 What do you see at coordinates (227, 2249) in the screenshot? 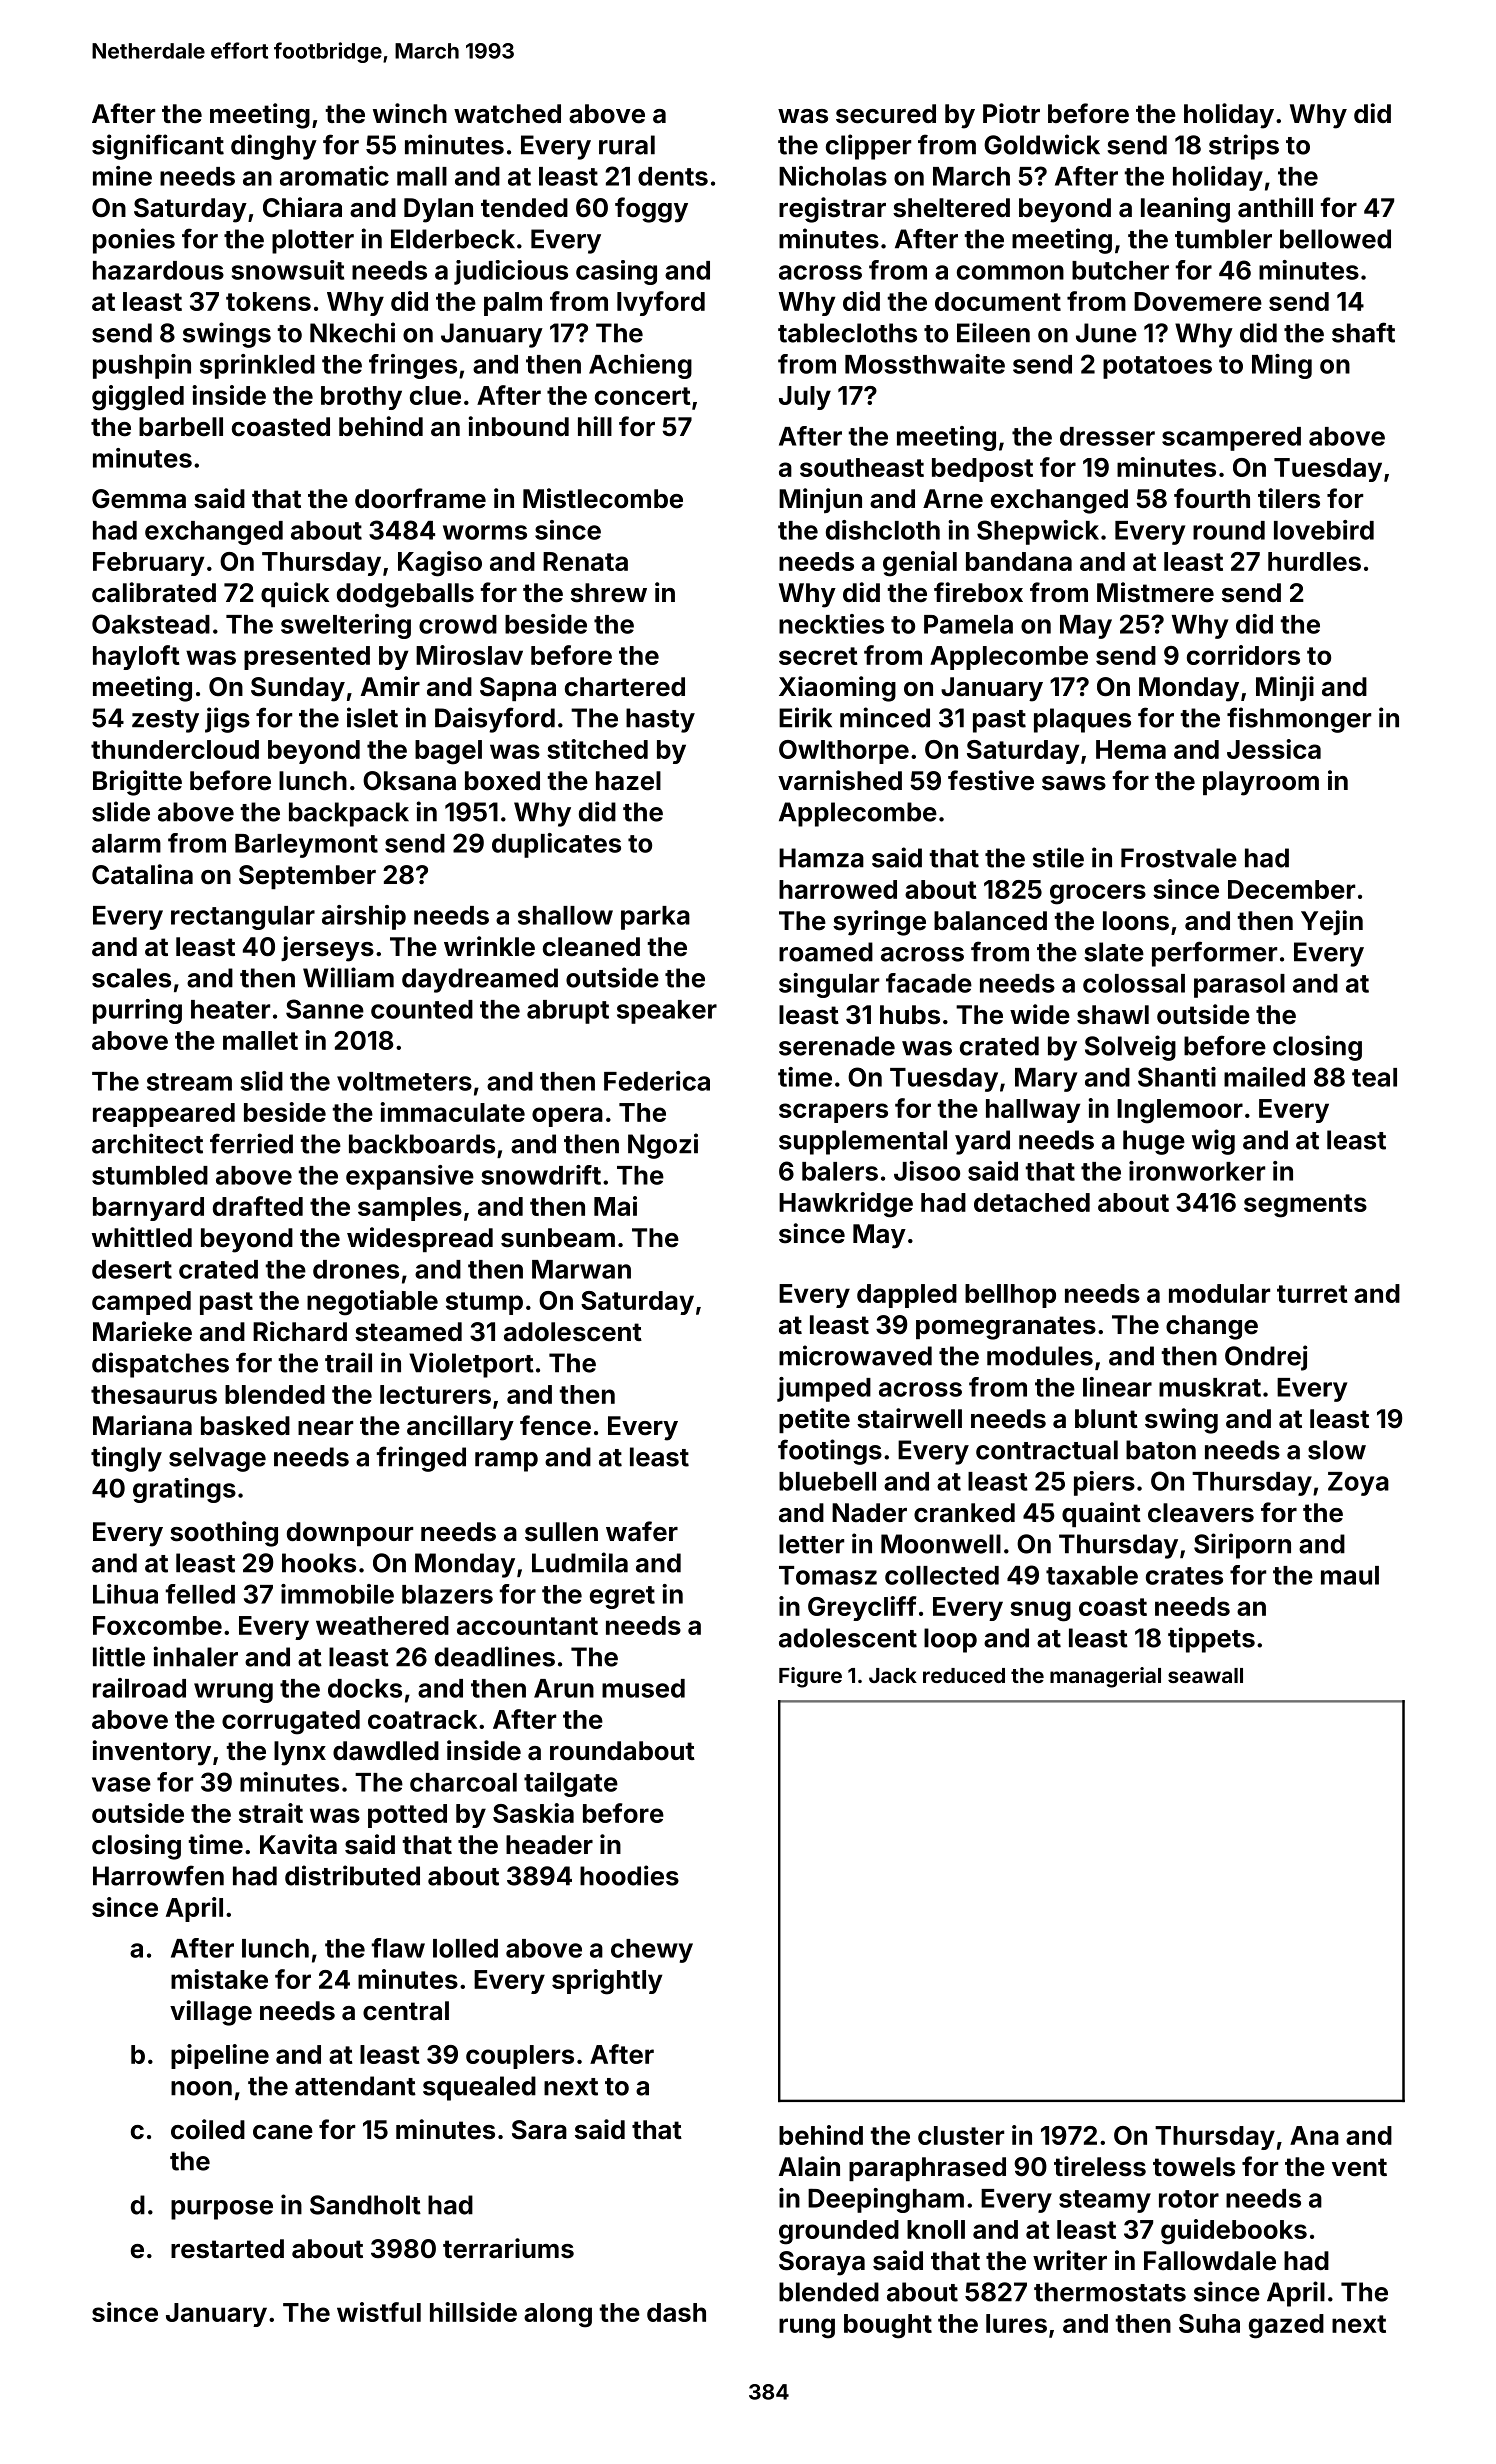
I see `restarted` at bounding box center [227, 2249].
